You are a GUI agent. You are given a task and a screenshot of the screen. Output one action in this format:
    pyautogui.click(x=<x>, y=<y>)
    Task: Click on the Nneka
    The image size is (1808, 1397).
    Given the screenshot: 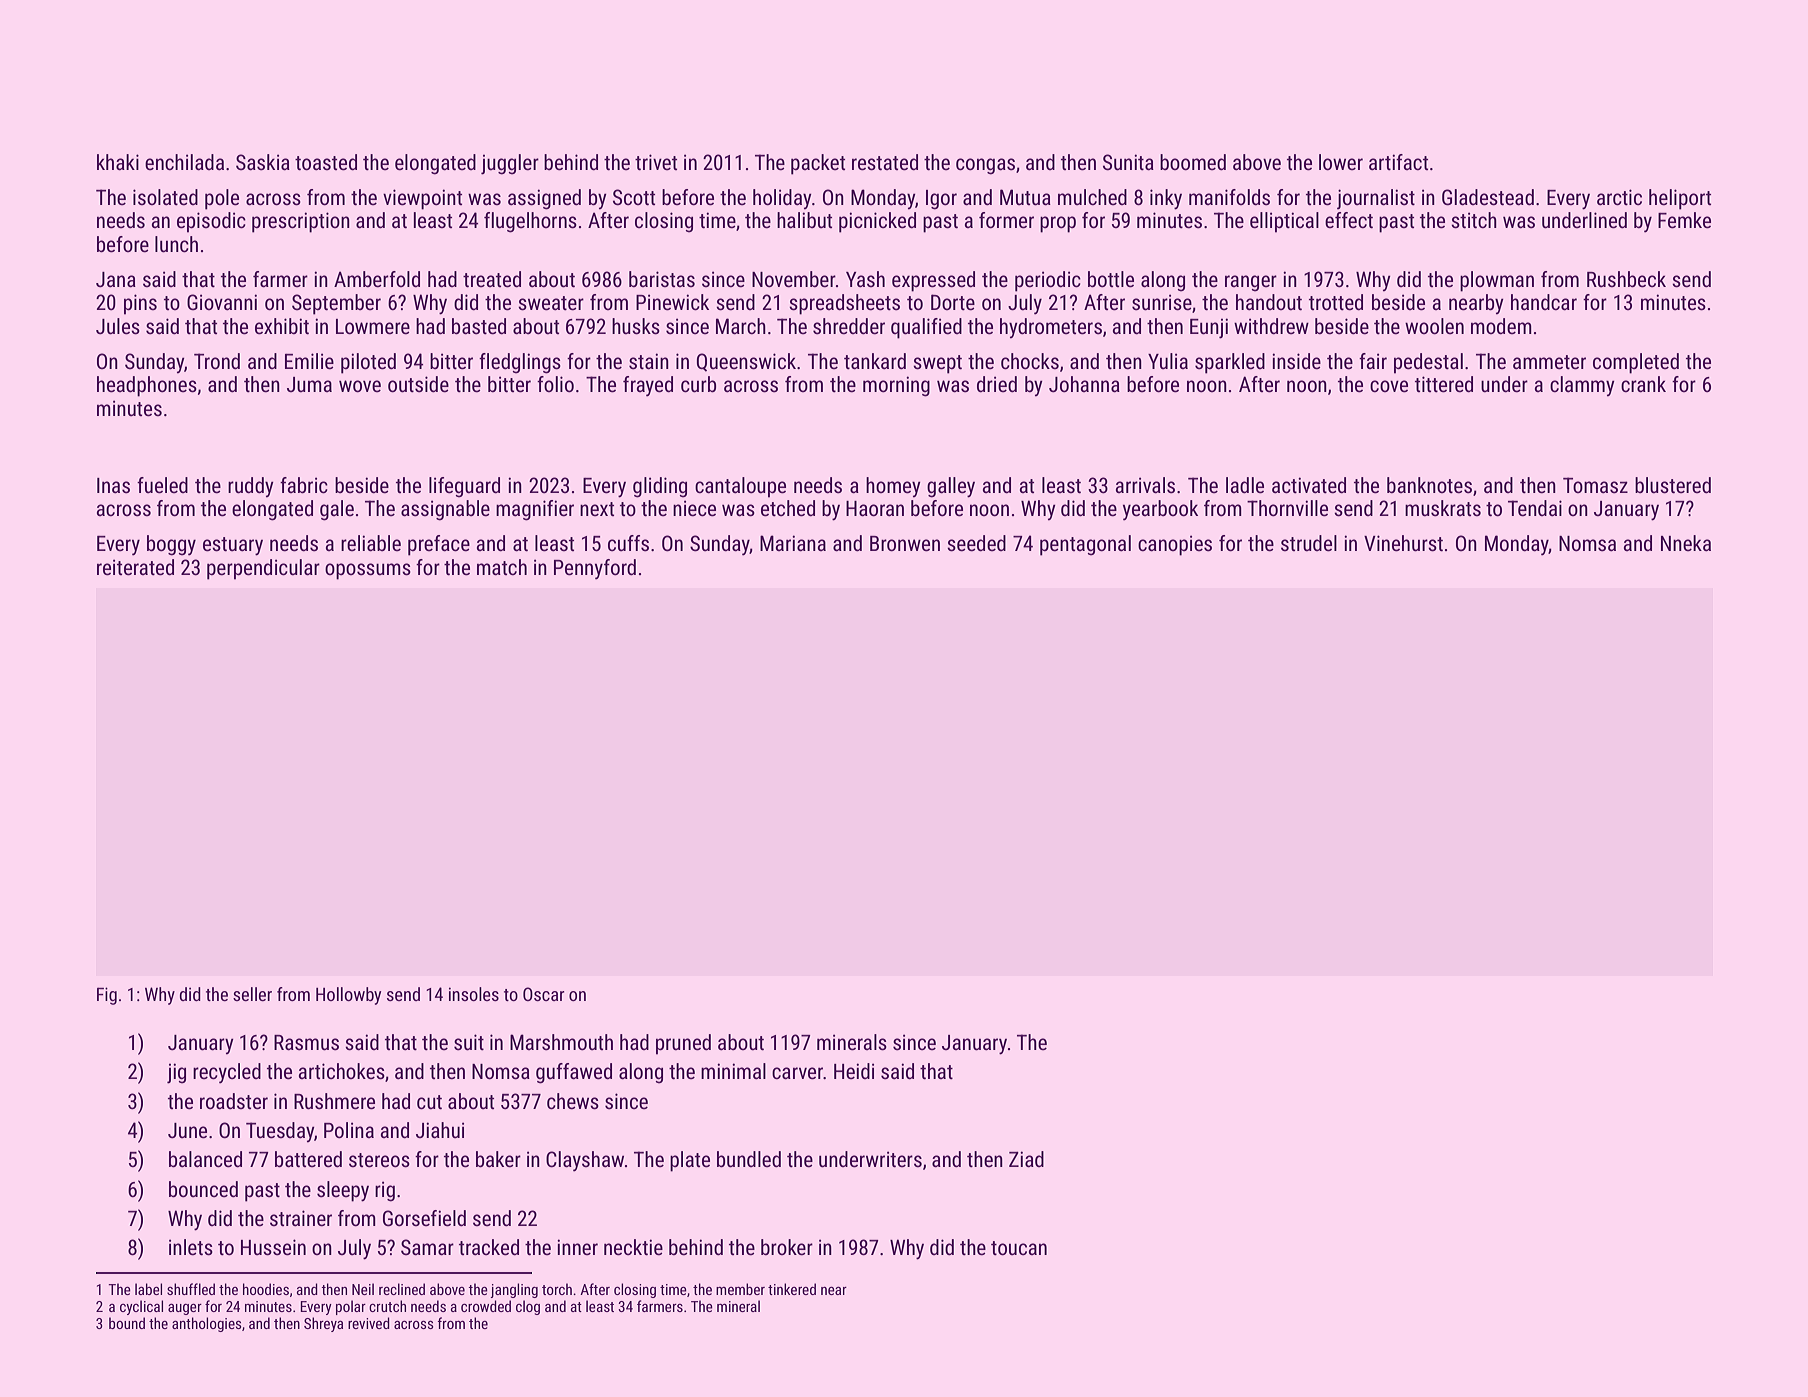 What is the action you would take?
    pyautogui.click(x=1686, y=543)
